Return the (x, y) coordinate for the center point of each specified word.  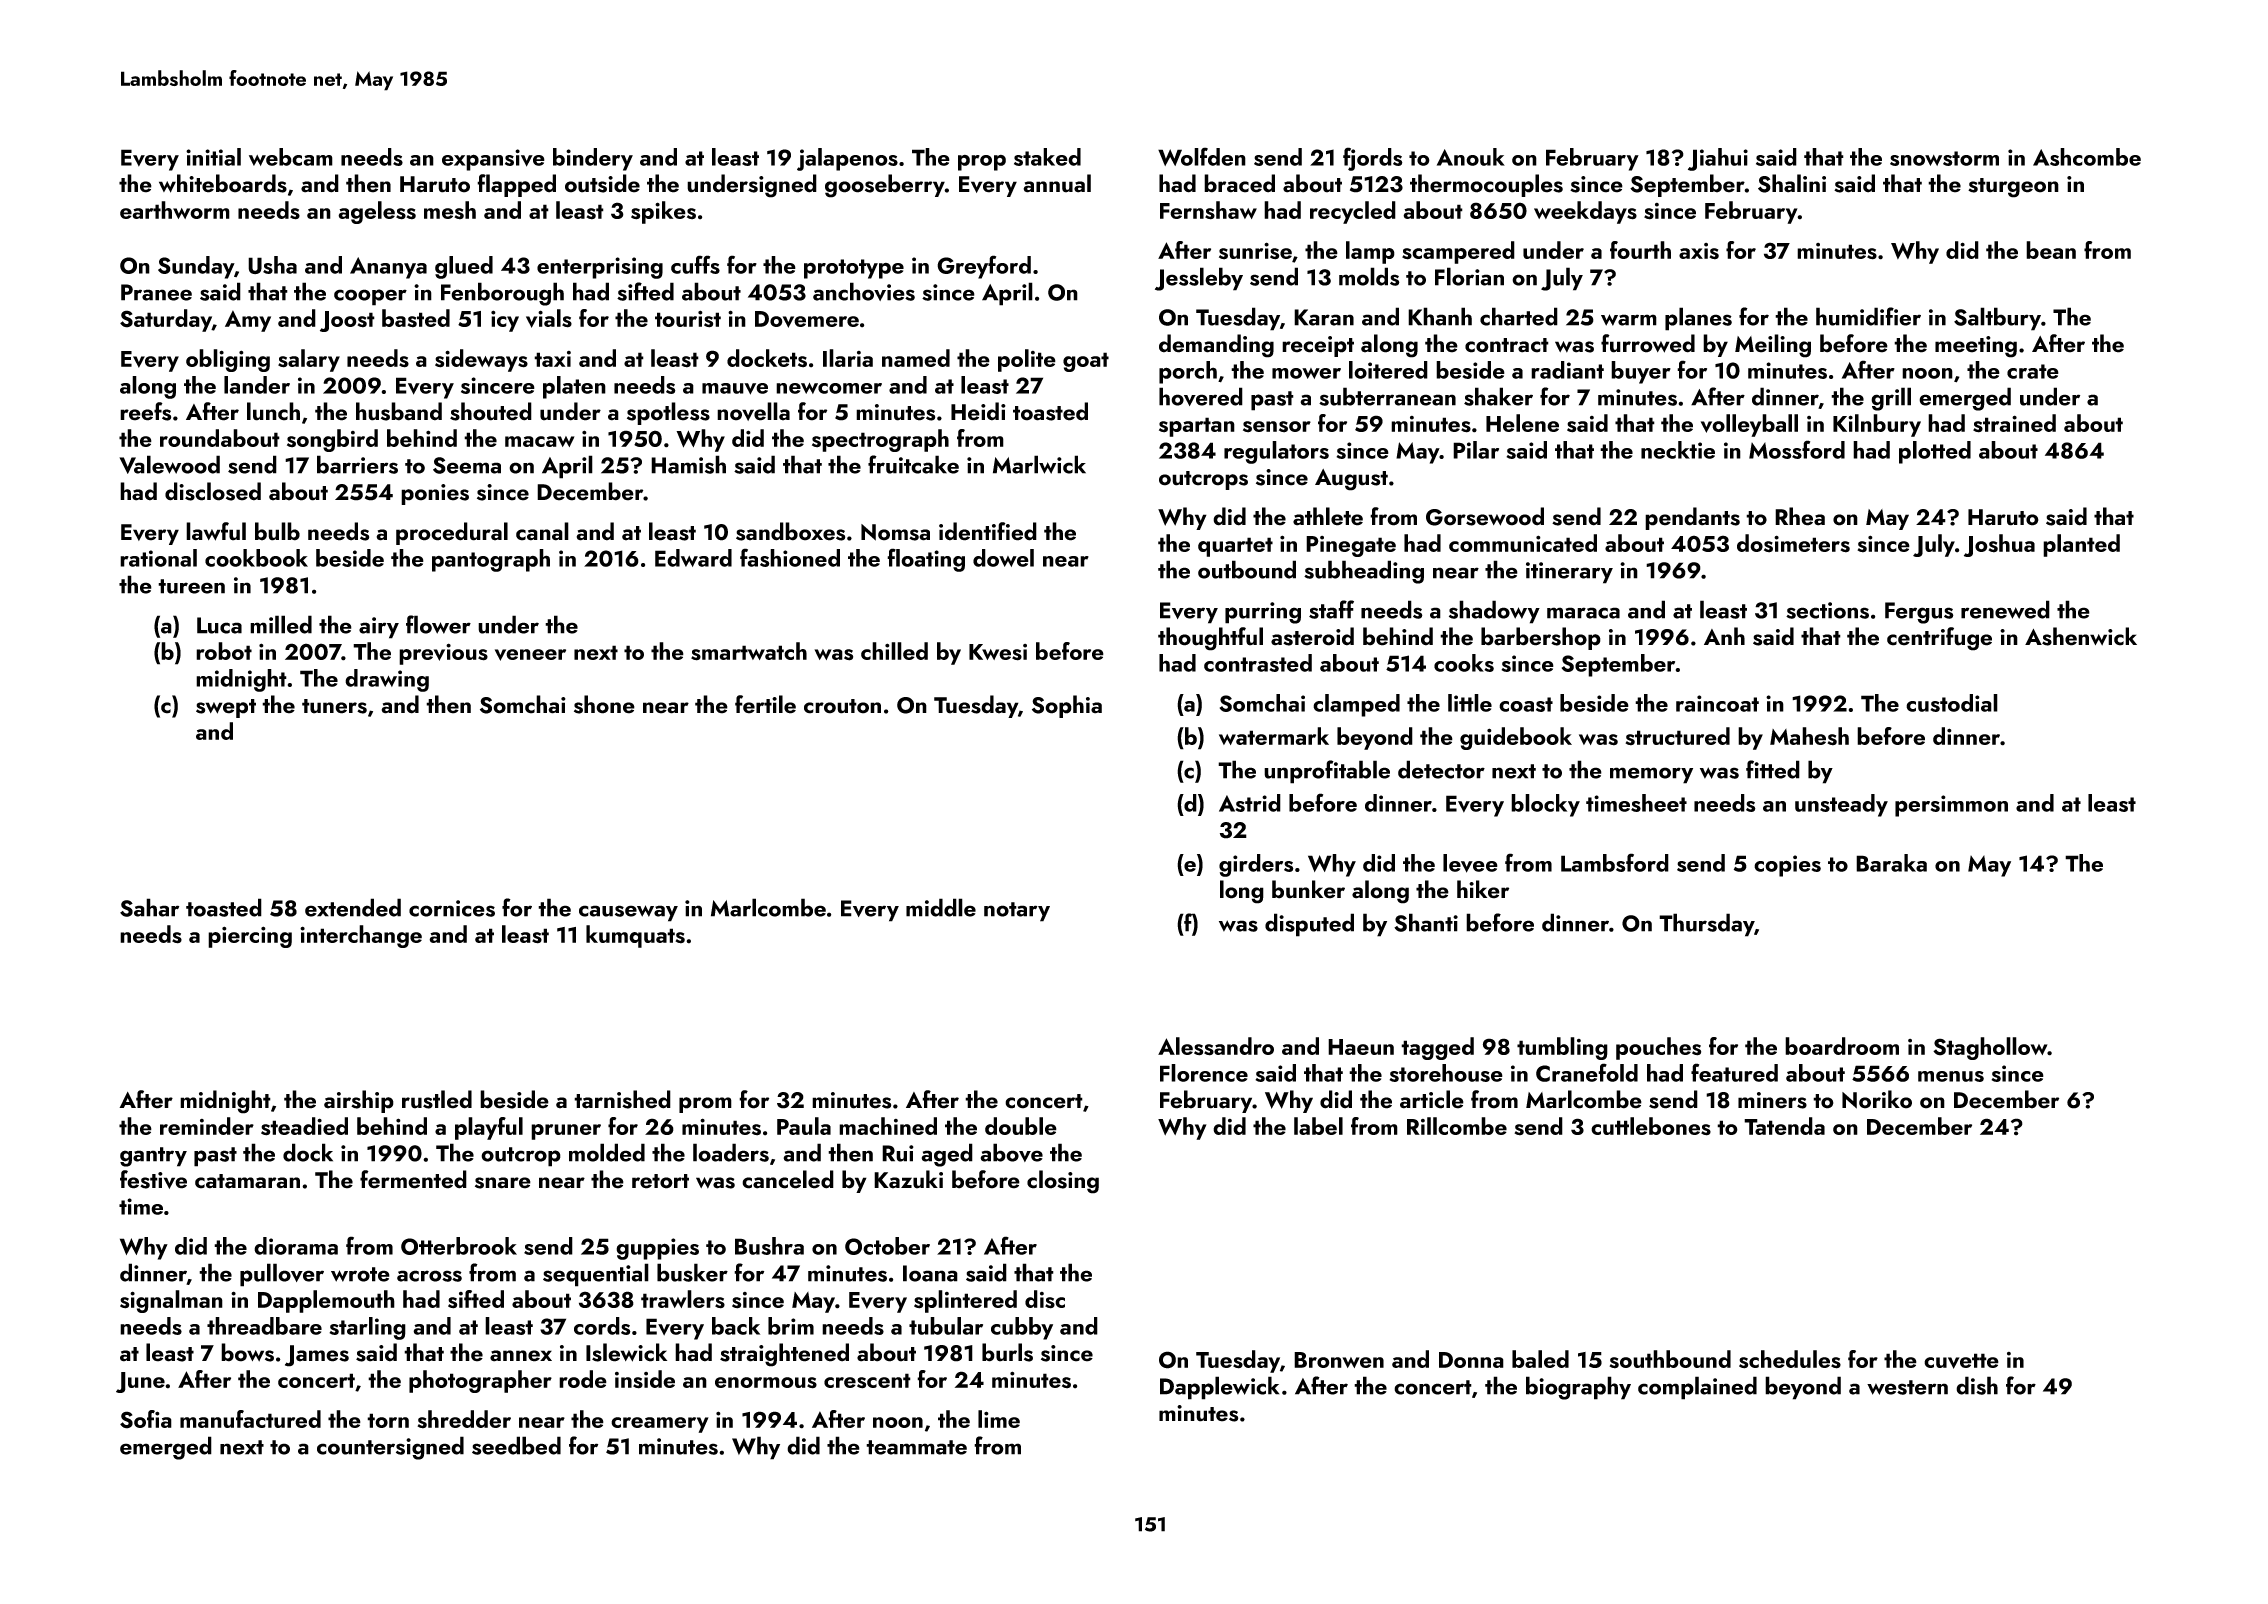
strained (2014, 423)
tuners (334, 706)
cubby (1022, 1328)
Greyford (984, 267)
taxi (552, 359)
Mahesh (1809, 736)
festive (153, 1179)
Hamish (688, 464)
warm (1629, 320)
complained (1697, 1388)
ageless (377, 212)
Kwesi (998, 652)
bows (247, 1352)
